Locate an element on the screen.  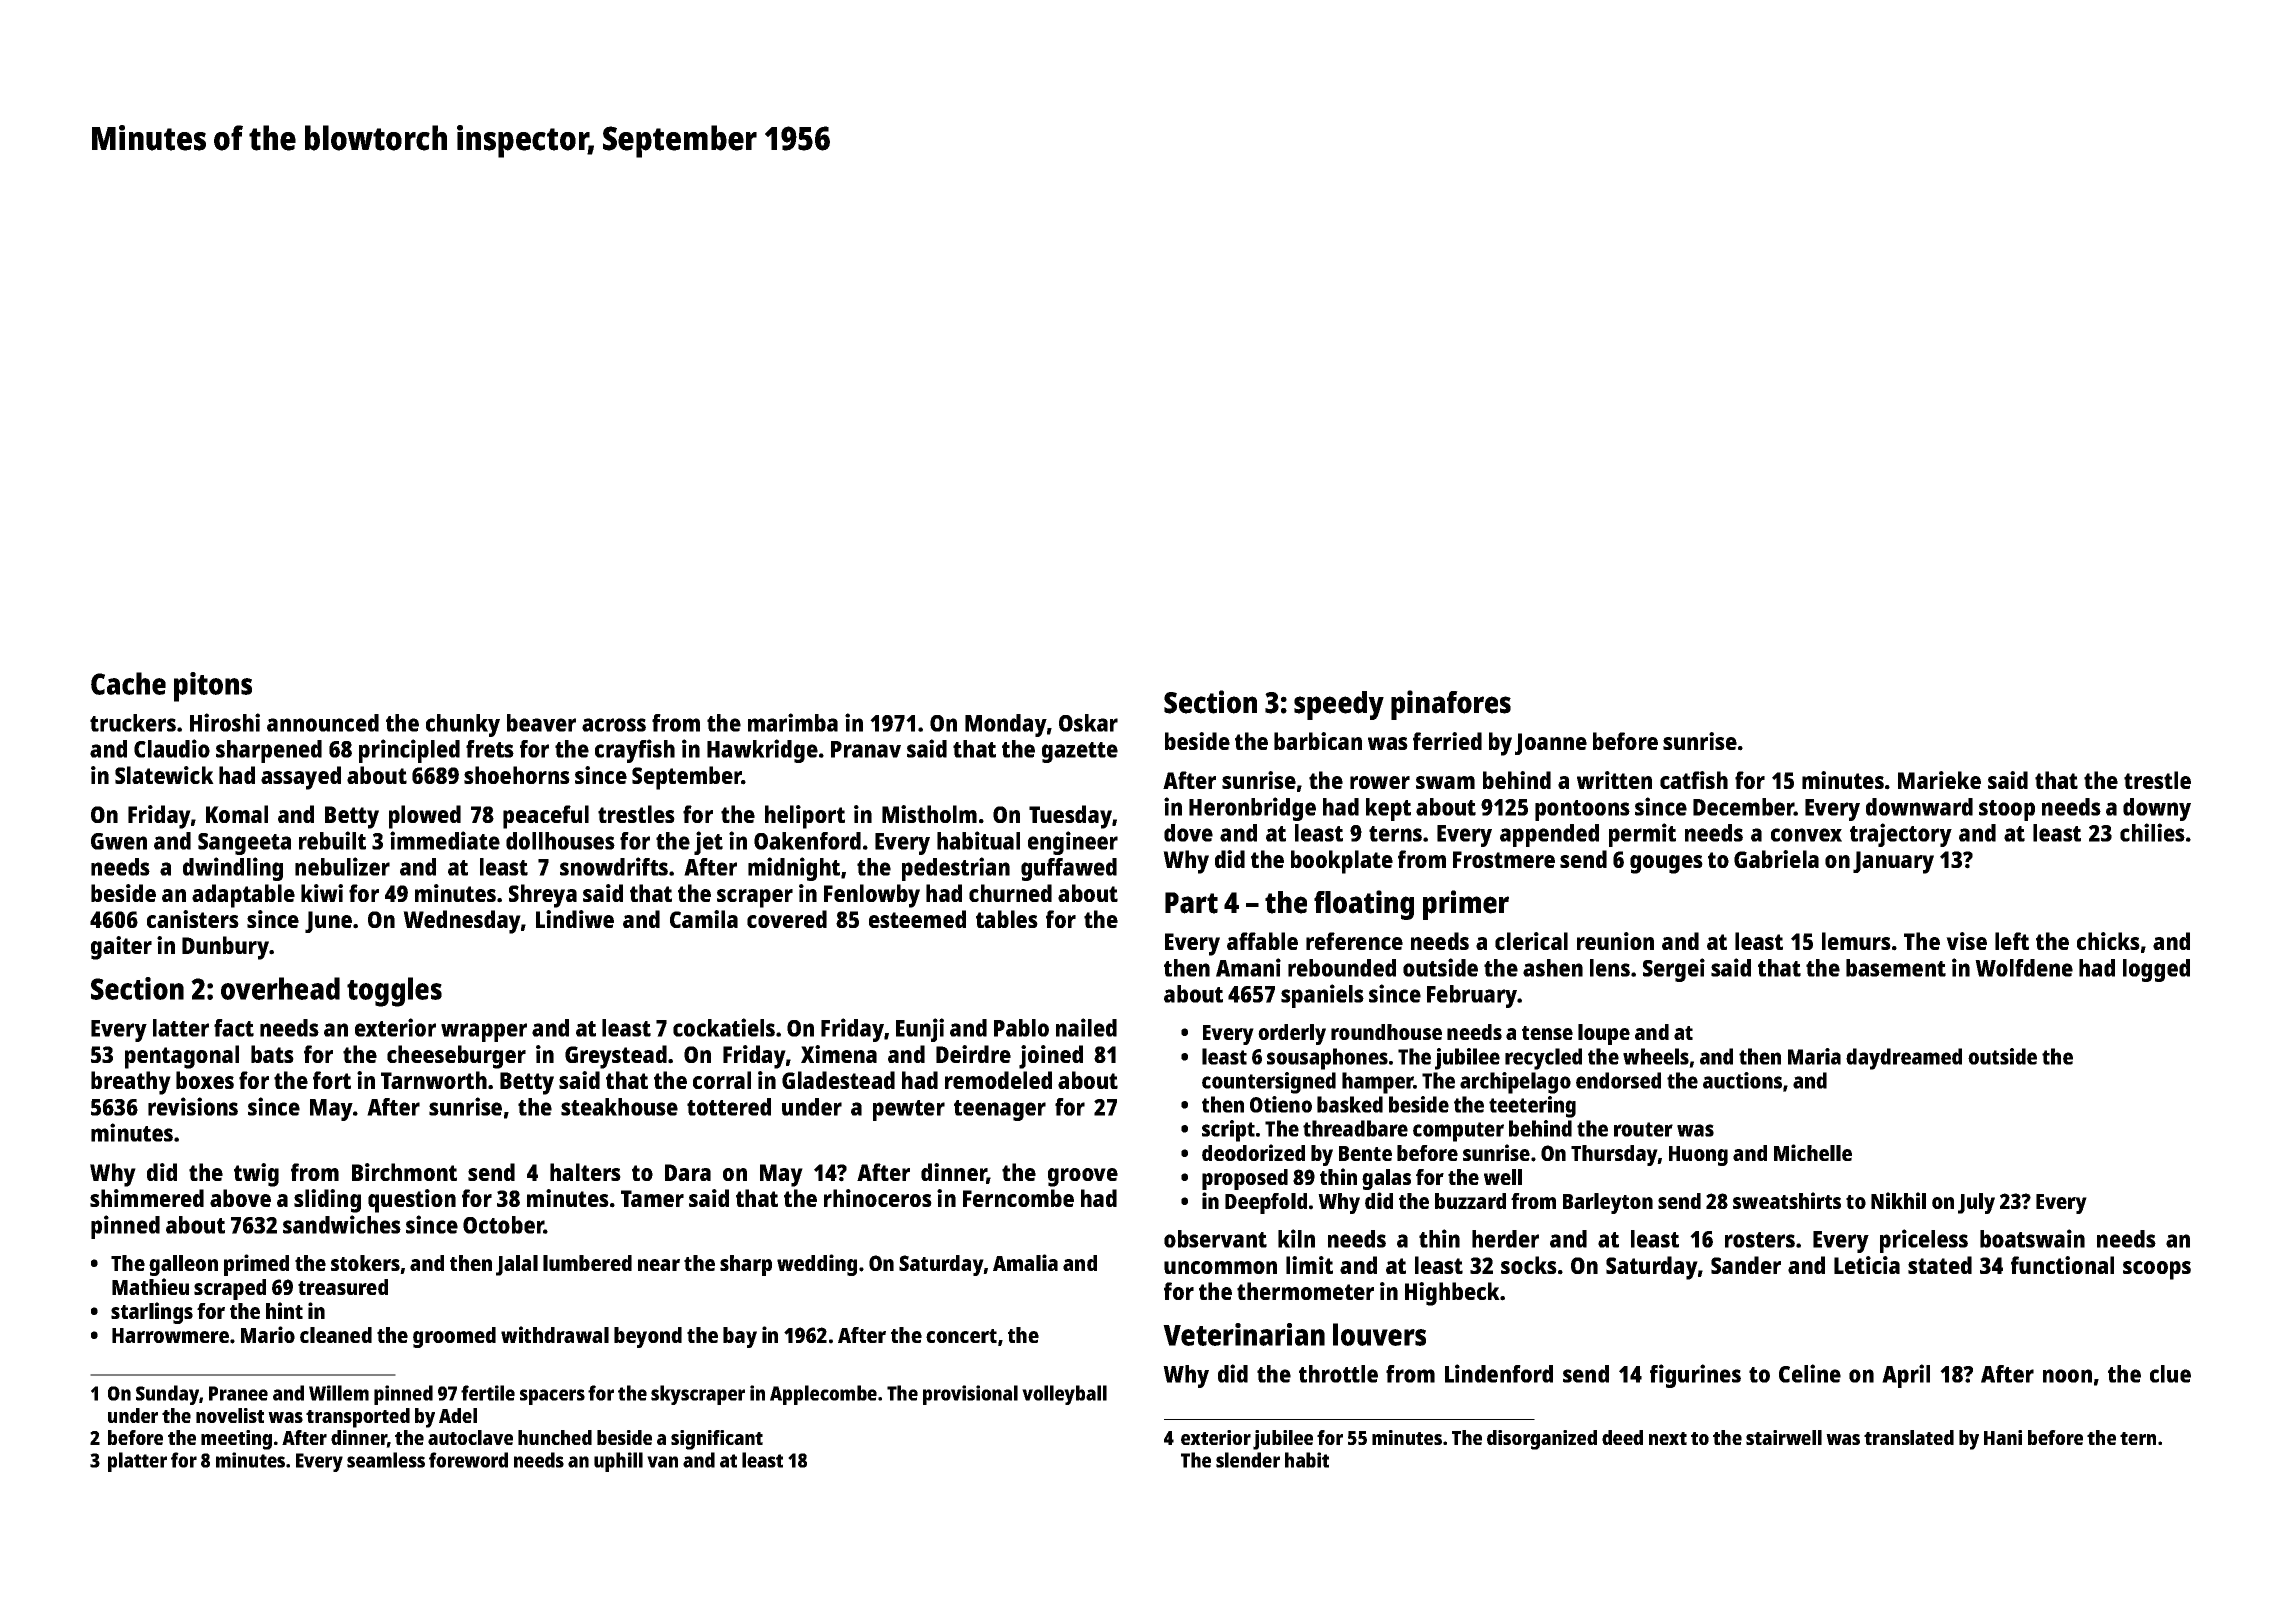
meeting is located at coordinates (236, 1440).
